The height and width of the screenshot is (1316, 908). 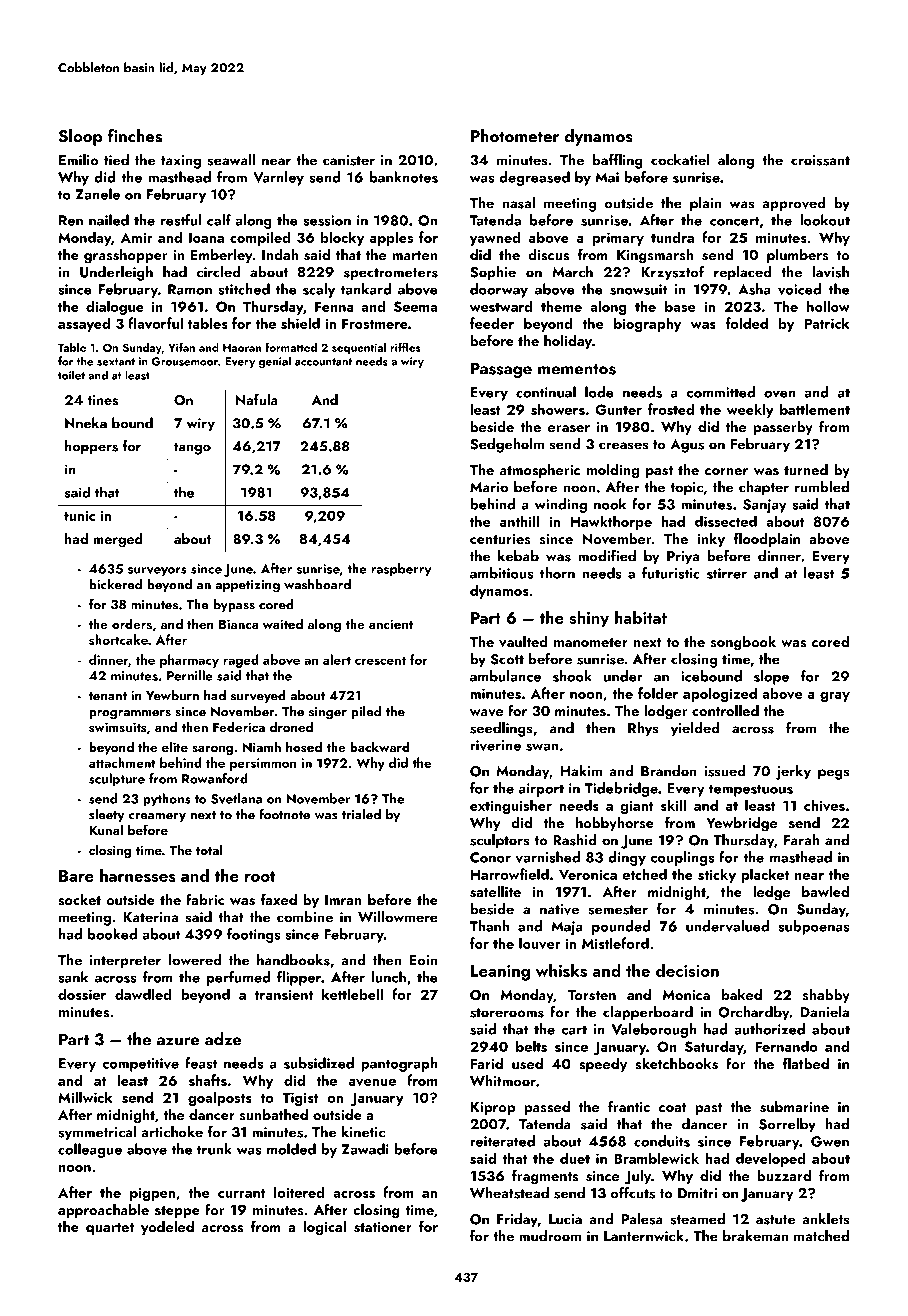 What do you see at coordinates (680, 160) in the screenshot?
I see `cockatiel` at bounding box center [680, 160].
